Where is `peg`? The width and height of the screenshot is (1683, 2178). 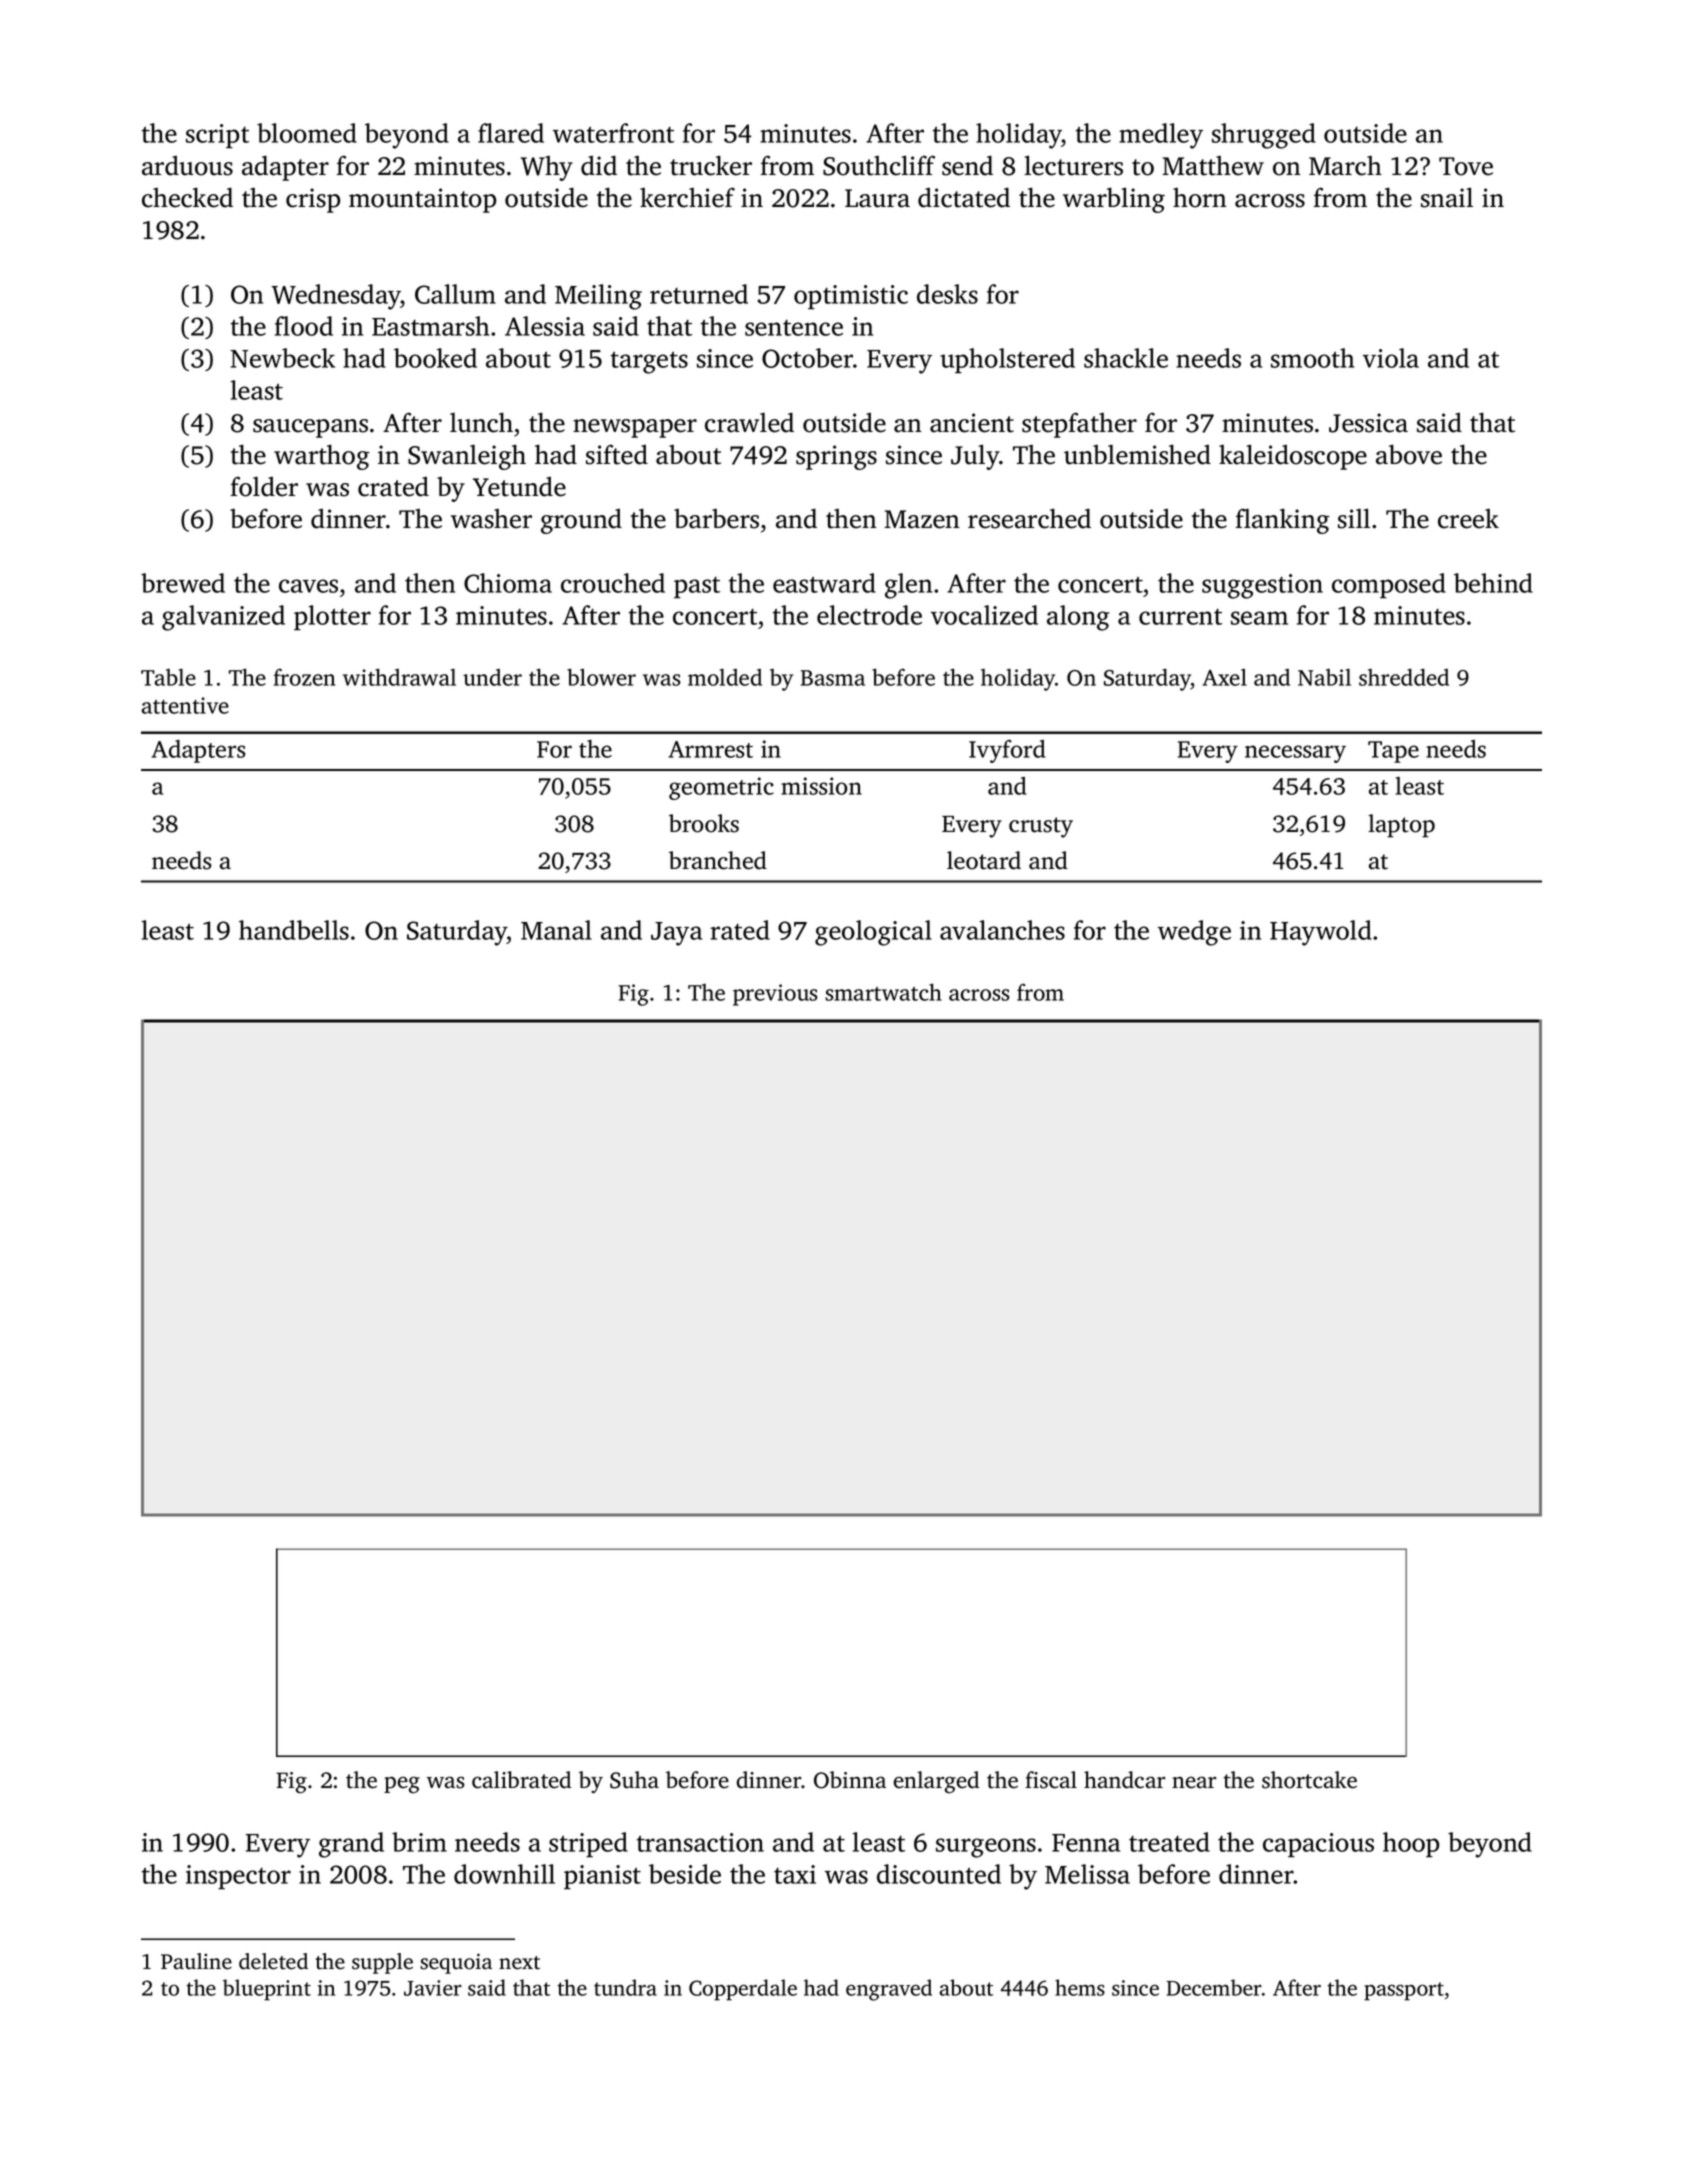 peg is located at coordinates (402, 1785).
